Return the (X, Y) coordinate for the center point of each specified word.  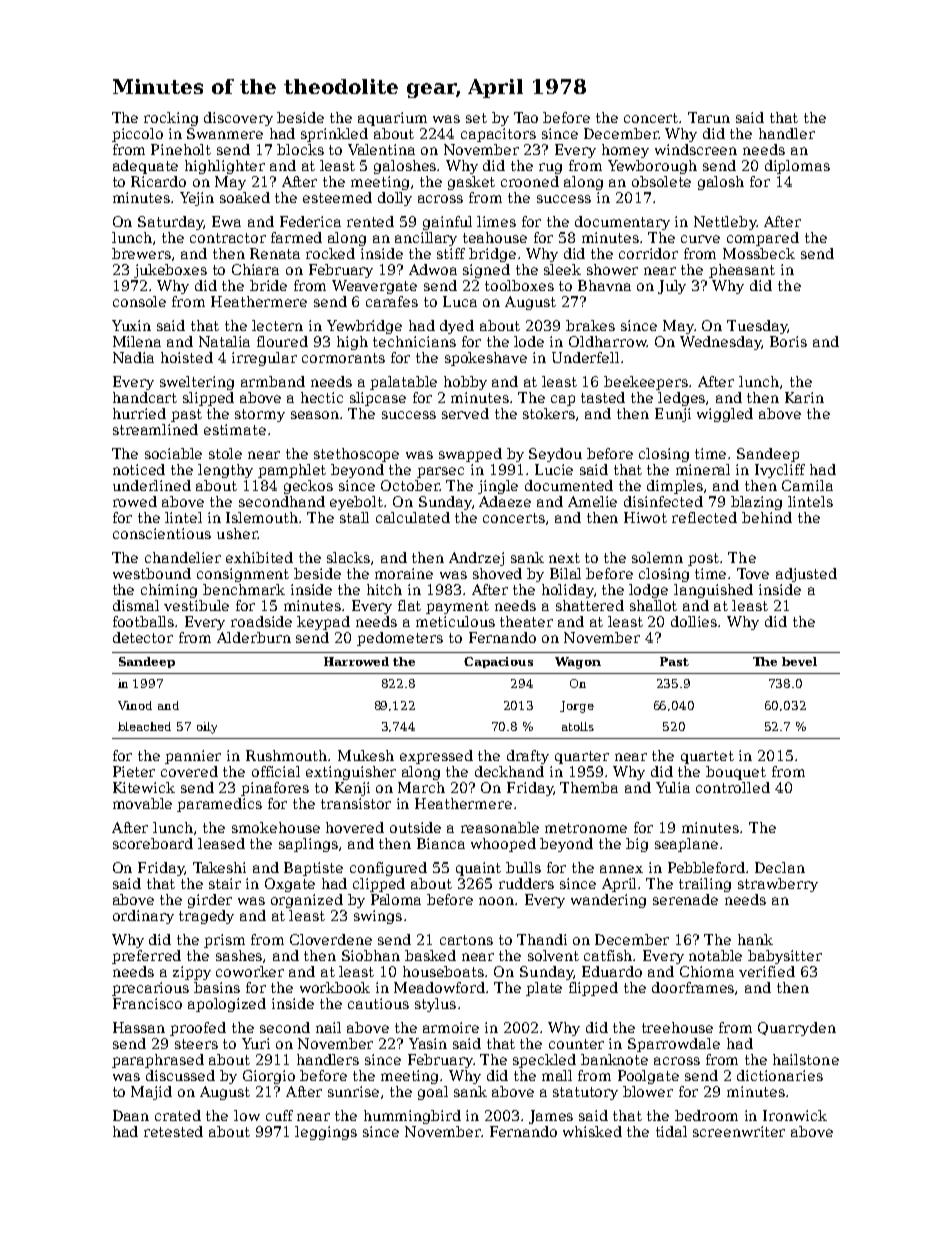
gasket (471, 183)
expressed (436, 757)
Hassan (139, 1027)
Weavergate (374, 287)
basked (430, 955)
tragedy (206, 917)
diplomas (797, 167)
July (672, 287)
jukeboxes (170, 271)
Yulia (673, 787)
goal (433, 1093)
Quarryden (797, 1029)
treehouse (677, 1027)
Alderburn (254, 637)
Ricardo (158, 181)
